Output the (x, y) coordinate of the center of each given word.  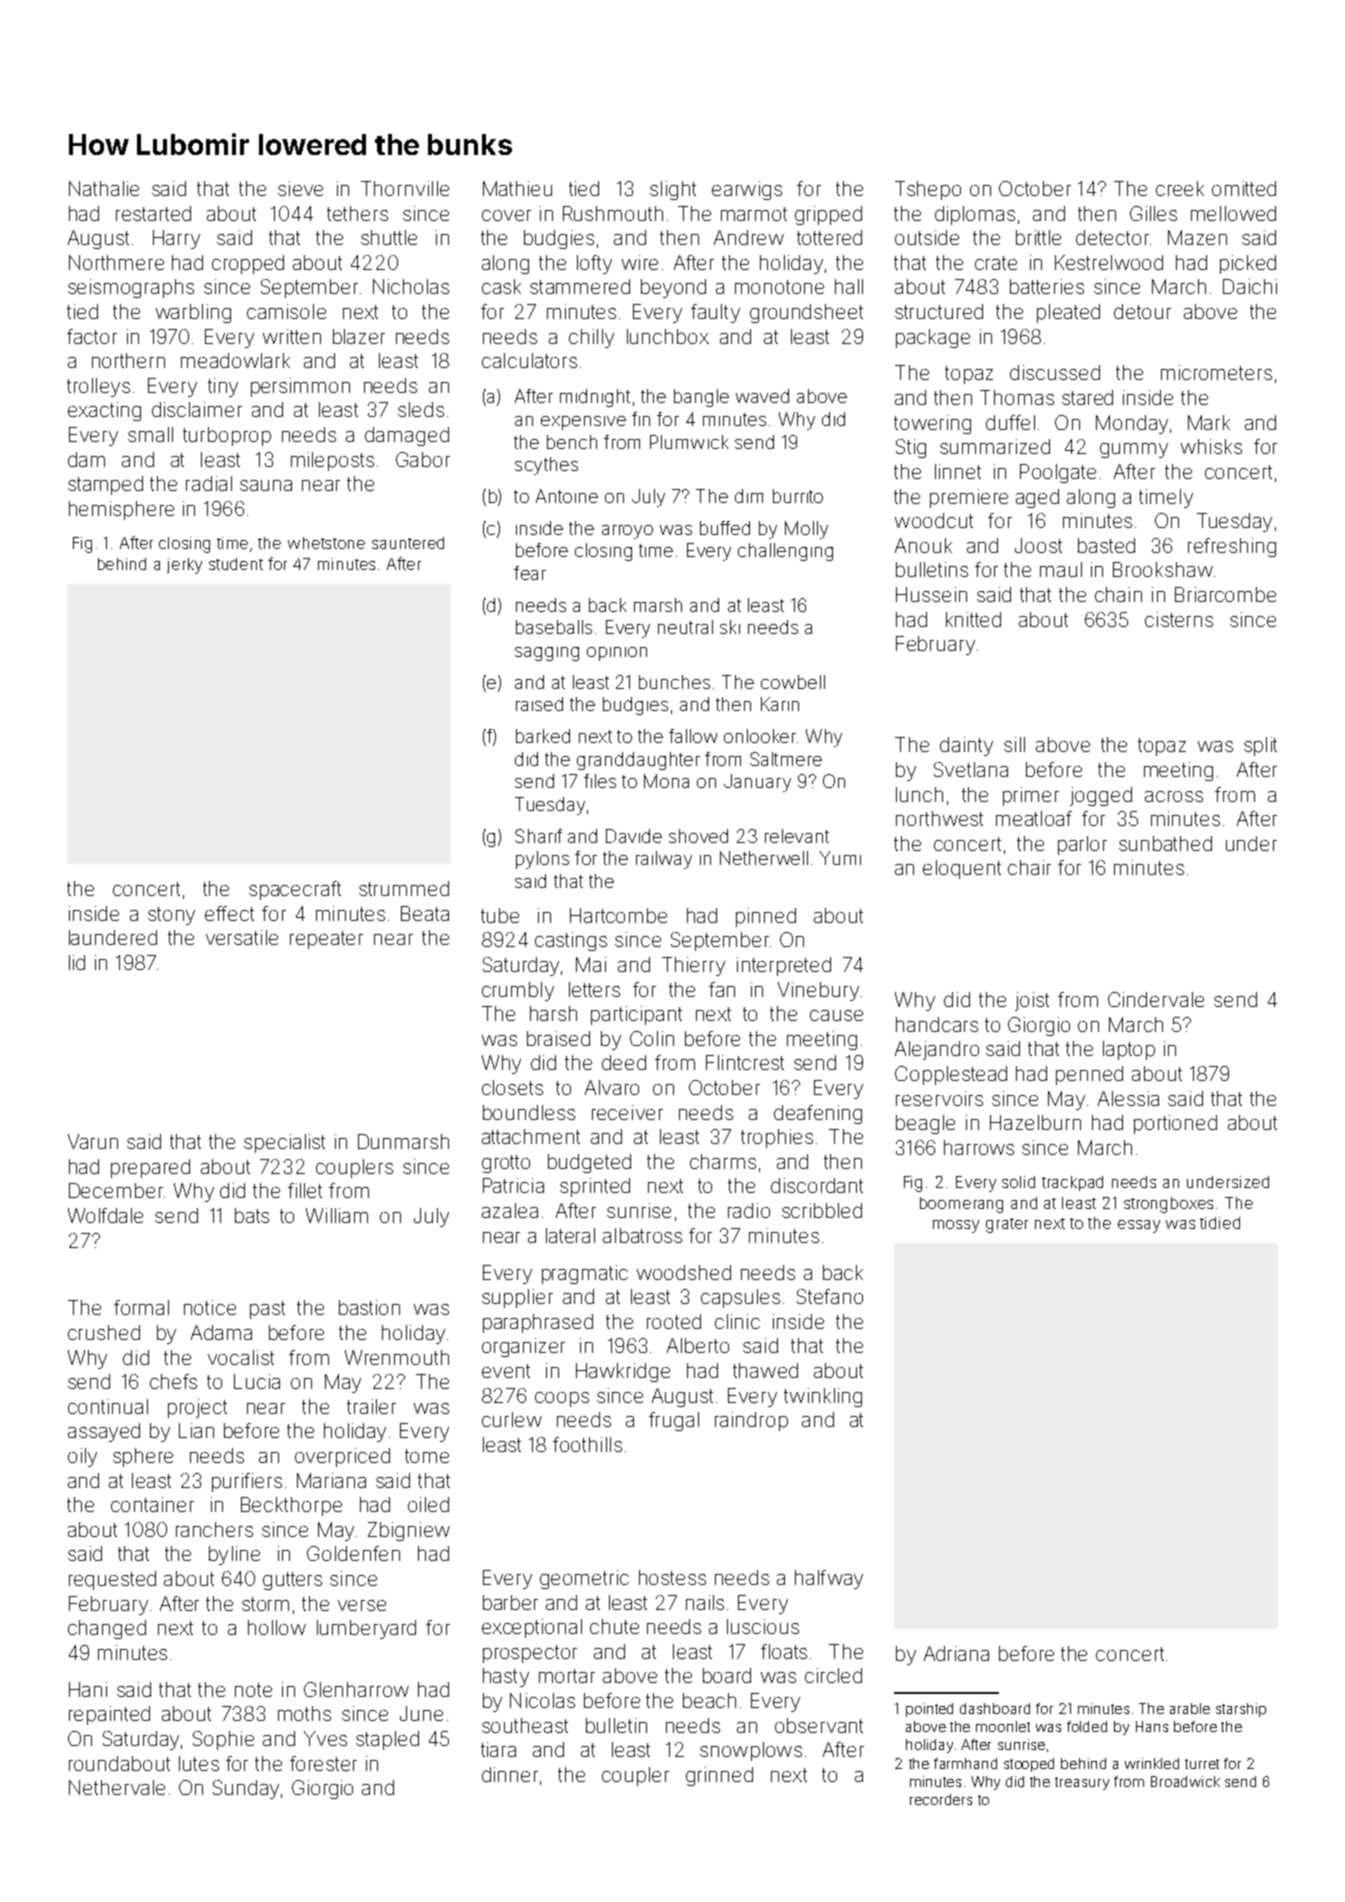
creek (1180, 188)
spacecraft (295, 890)
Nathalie (104, 188)
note (253, 1690)
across (1174, 796)
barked (543, 736)
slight (673, 190)
